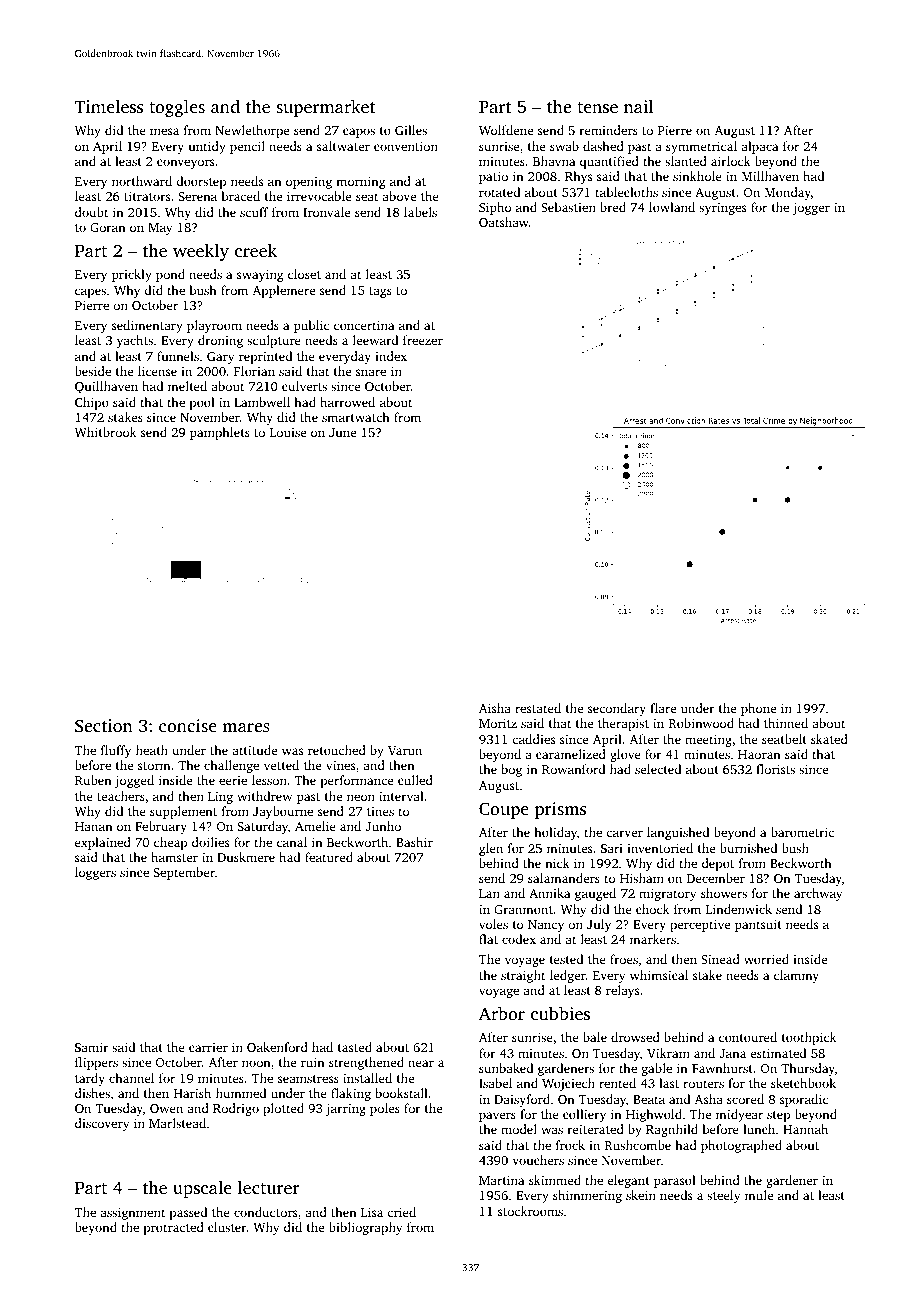  Describe the element at coordinates (758, 709) in the image. I see `phone` at that location.
